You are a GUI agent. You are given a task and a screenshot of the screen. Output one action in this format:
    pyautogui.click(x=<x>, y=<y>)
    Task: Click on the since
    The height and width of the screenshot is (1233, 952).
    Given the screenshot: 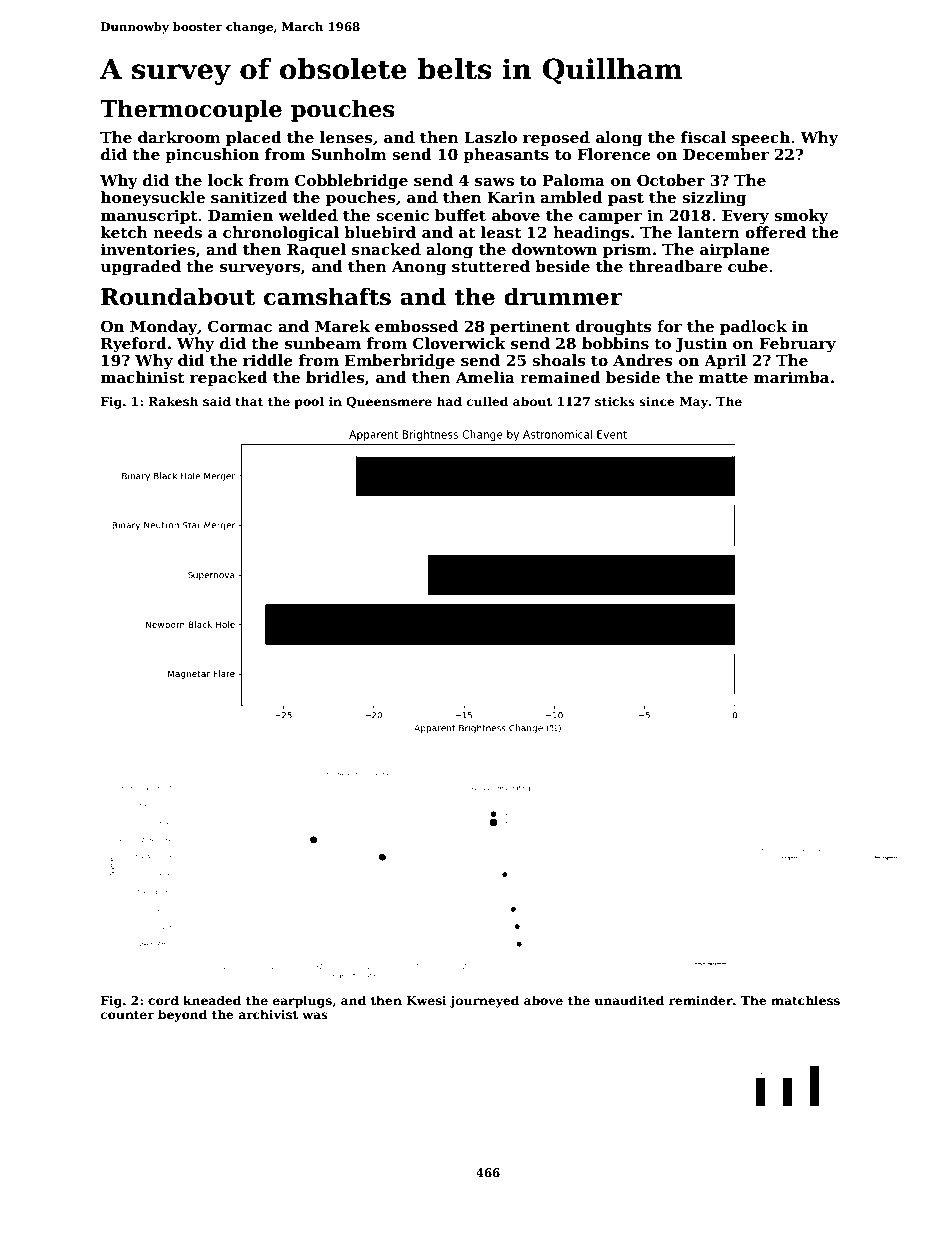 What is the action you would take?
    pyautogui.click(x=657, y=401)
